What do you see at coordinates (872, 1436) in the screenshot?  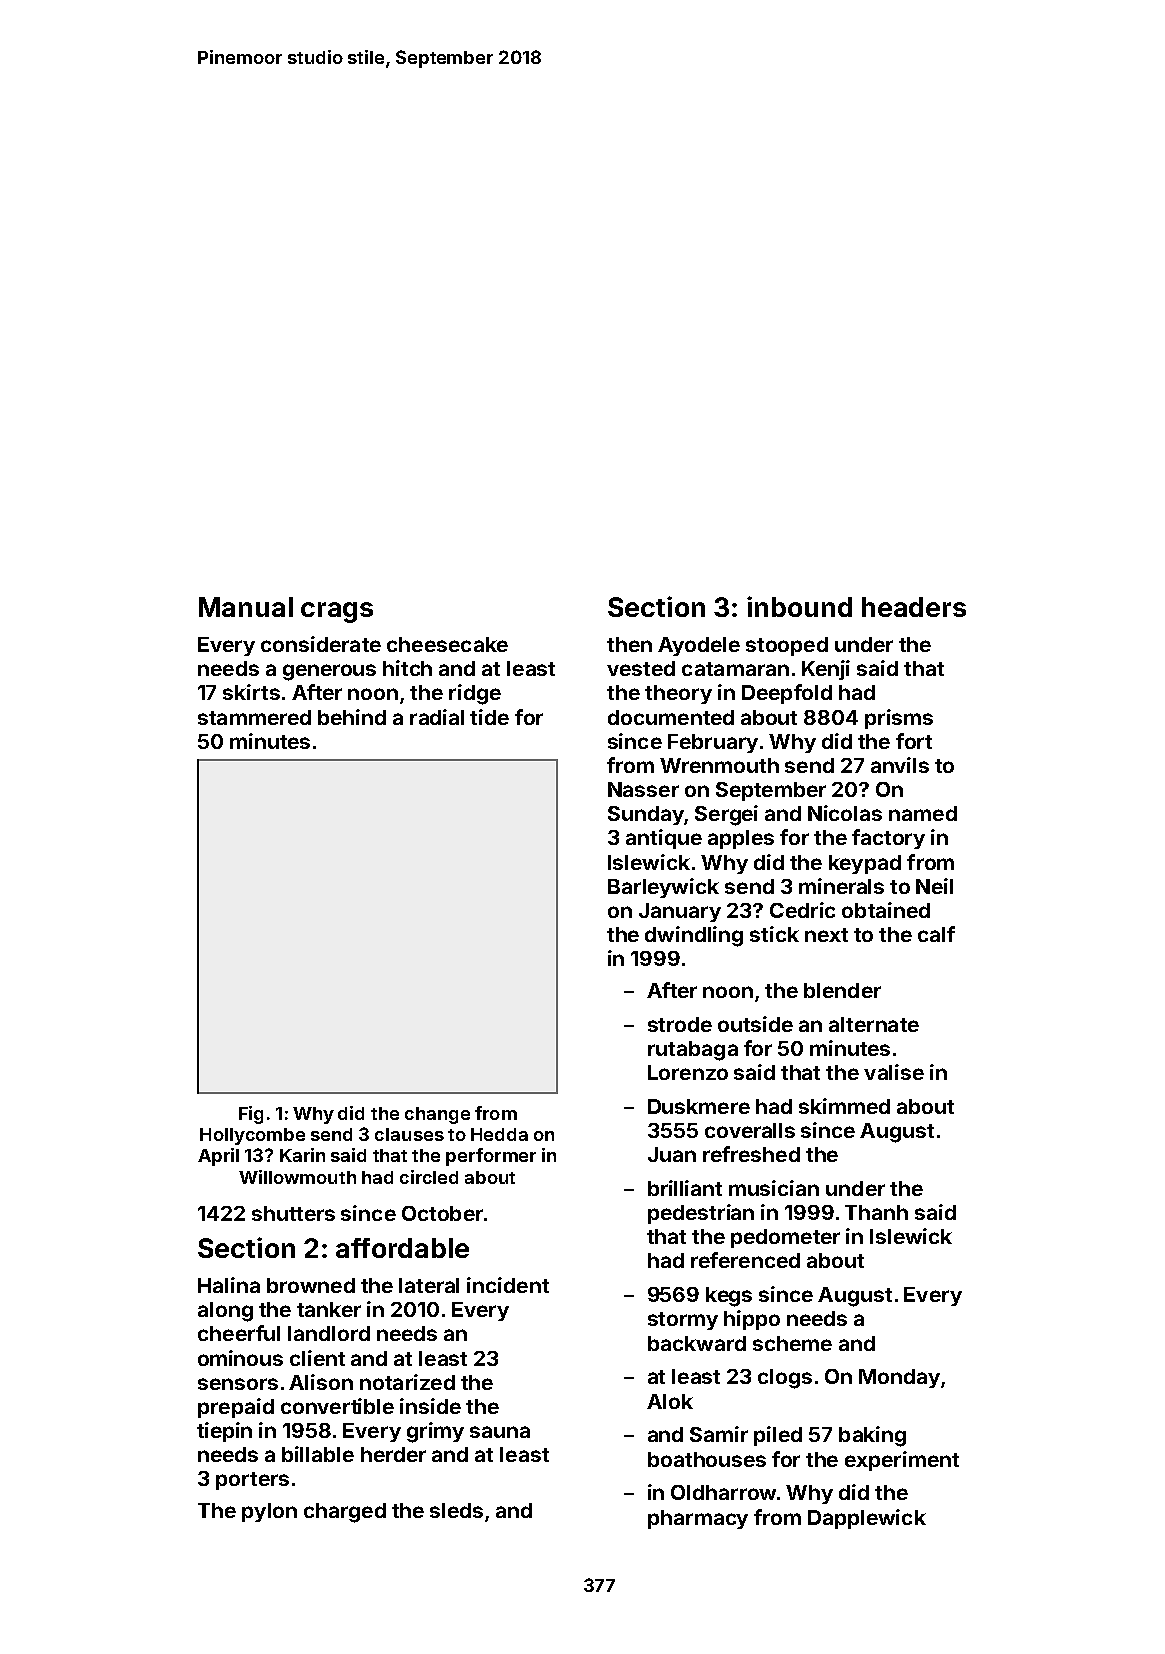 I see `baking` at bounding box center [872, 1436].
